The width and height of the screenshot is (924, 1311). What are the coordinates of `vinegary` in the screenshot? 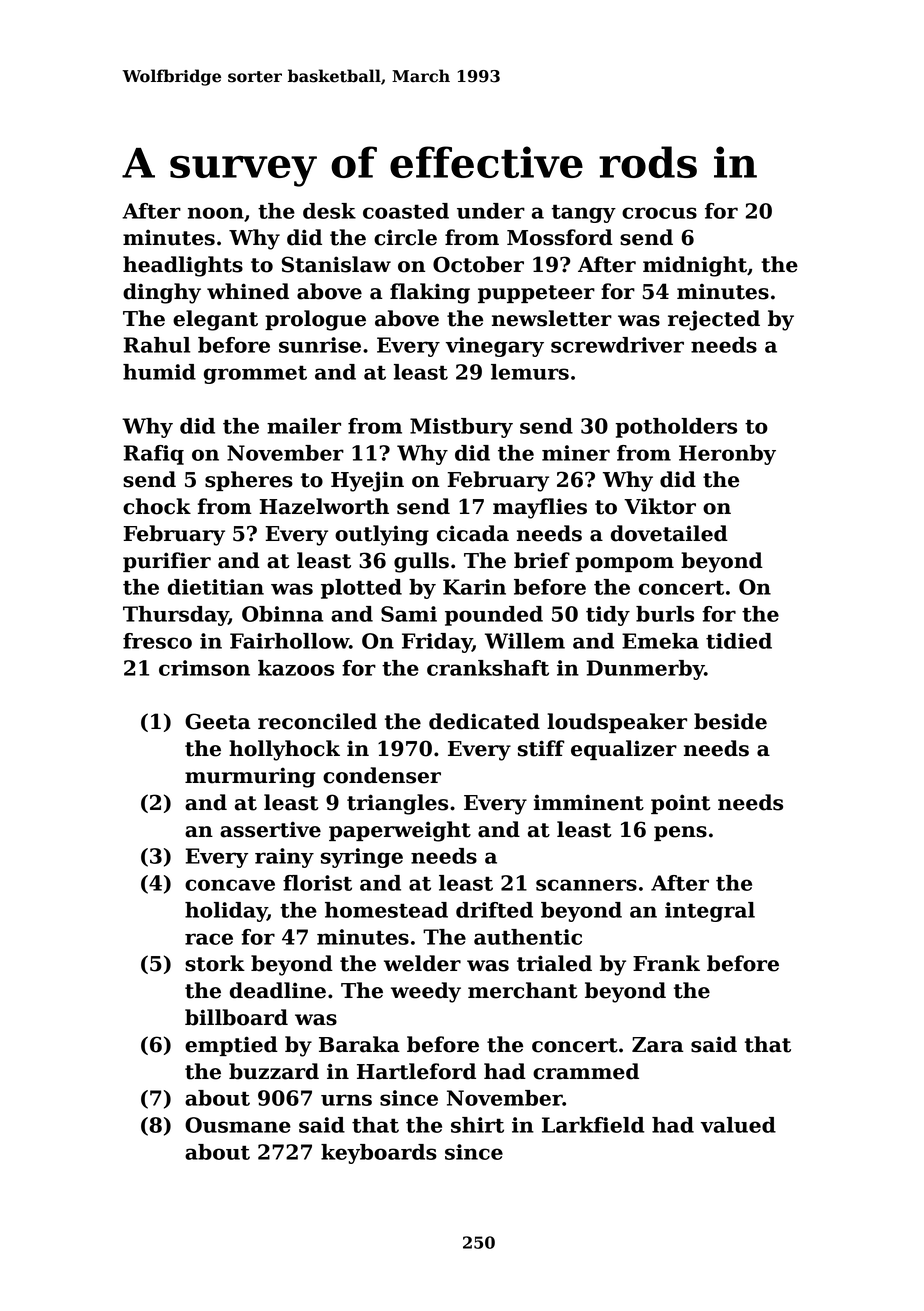 It's located at (495, 347).
